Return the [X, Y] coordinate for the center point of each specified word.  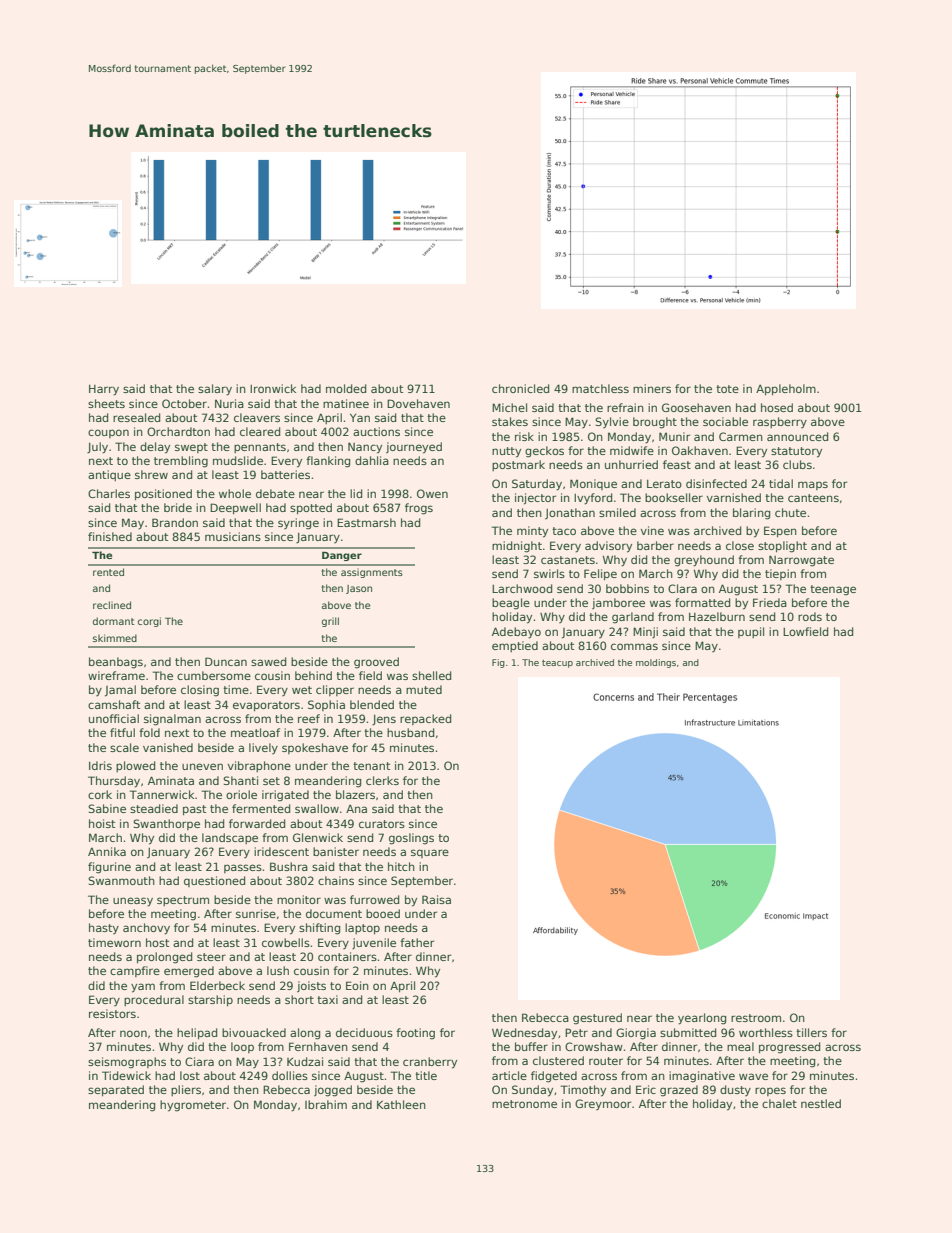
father [417, 942]
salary [215, 390]
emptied [515, 646]
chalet [779, 1103]
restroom [756, 1018]
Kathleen [401, 1104]
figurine [109, 868]
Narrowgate [801, 561]
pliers [186, 1090]
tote [727, 389]
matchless [600, 388]
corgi [149, 622]
